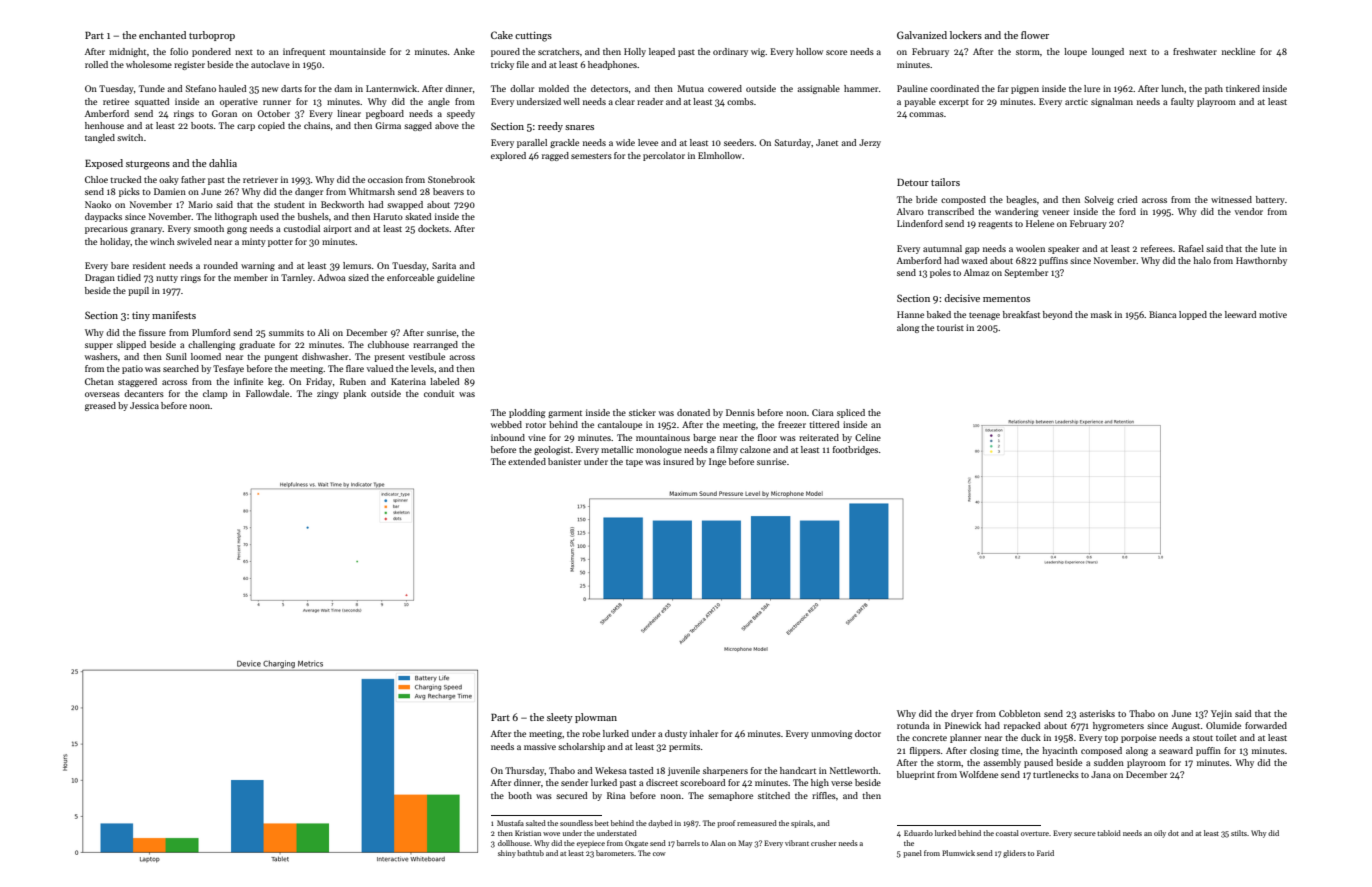  Describe the element at coordinates (385, 179) in the page. I see `occasion` at that location.
